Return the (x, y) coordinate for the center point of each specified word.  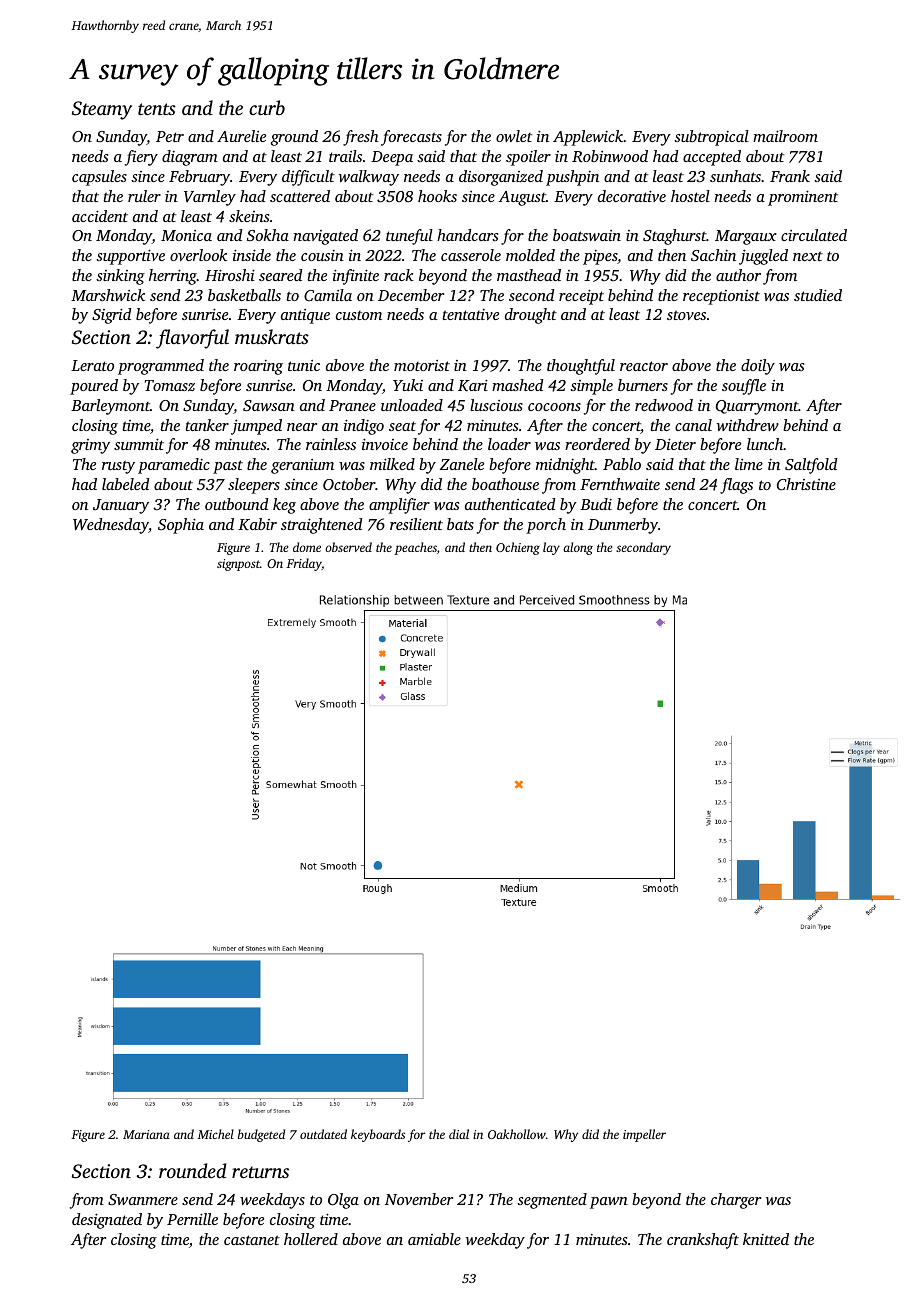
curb (267, 107)
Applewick (588, 138)
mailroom (785, 136)
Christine (806, 484)
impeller (644, 1135)
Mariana (146, 1134)
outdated (323, 1134)
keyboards (378, 1135)
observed (348, 547)
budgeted (261, 1135)
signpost (238, 565)
